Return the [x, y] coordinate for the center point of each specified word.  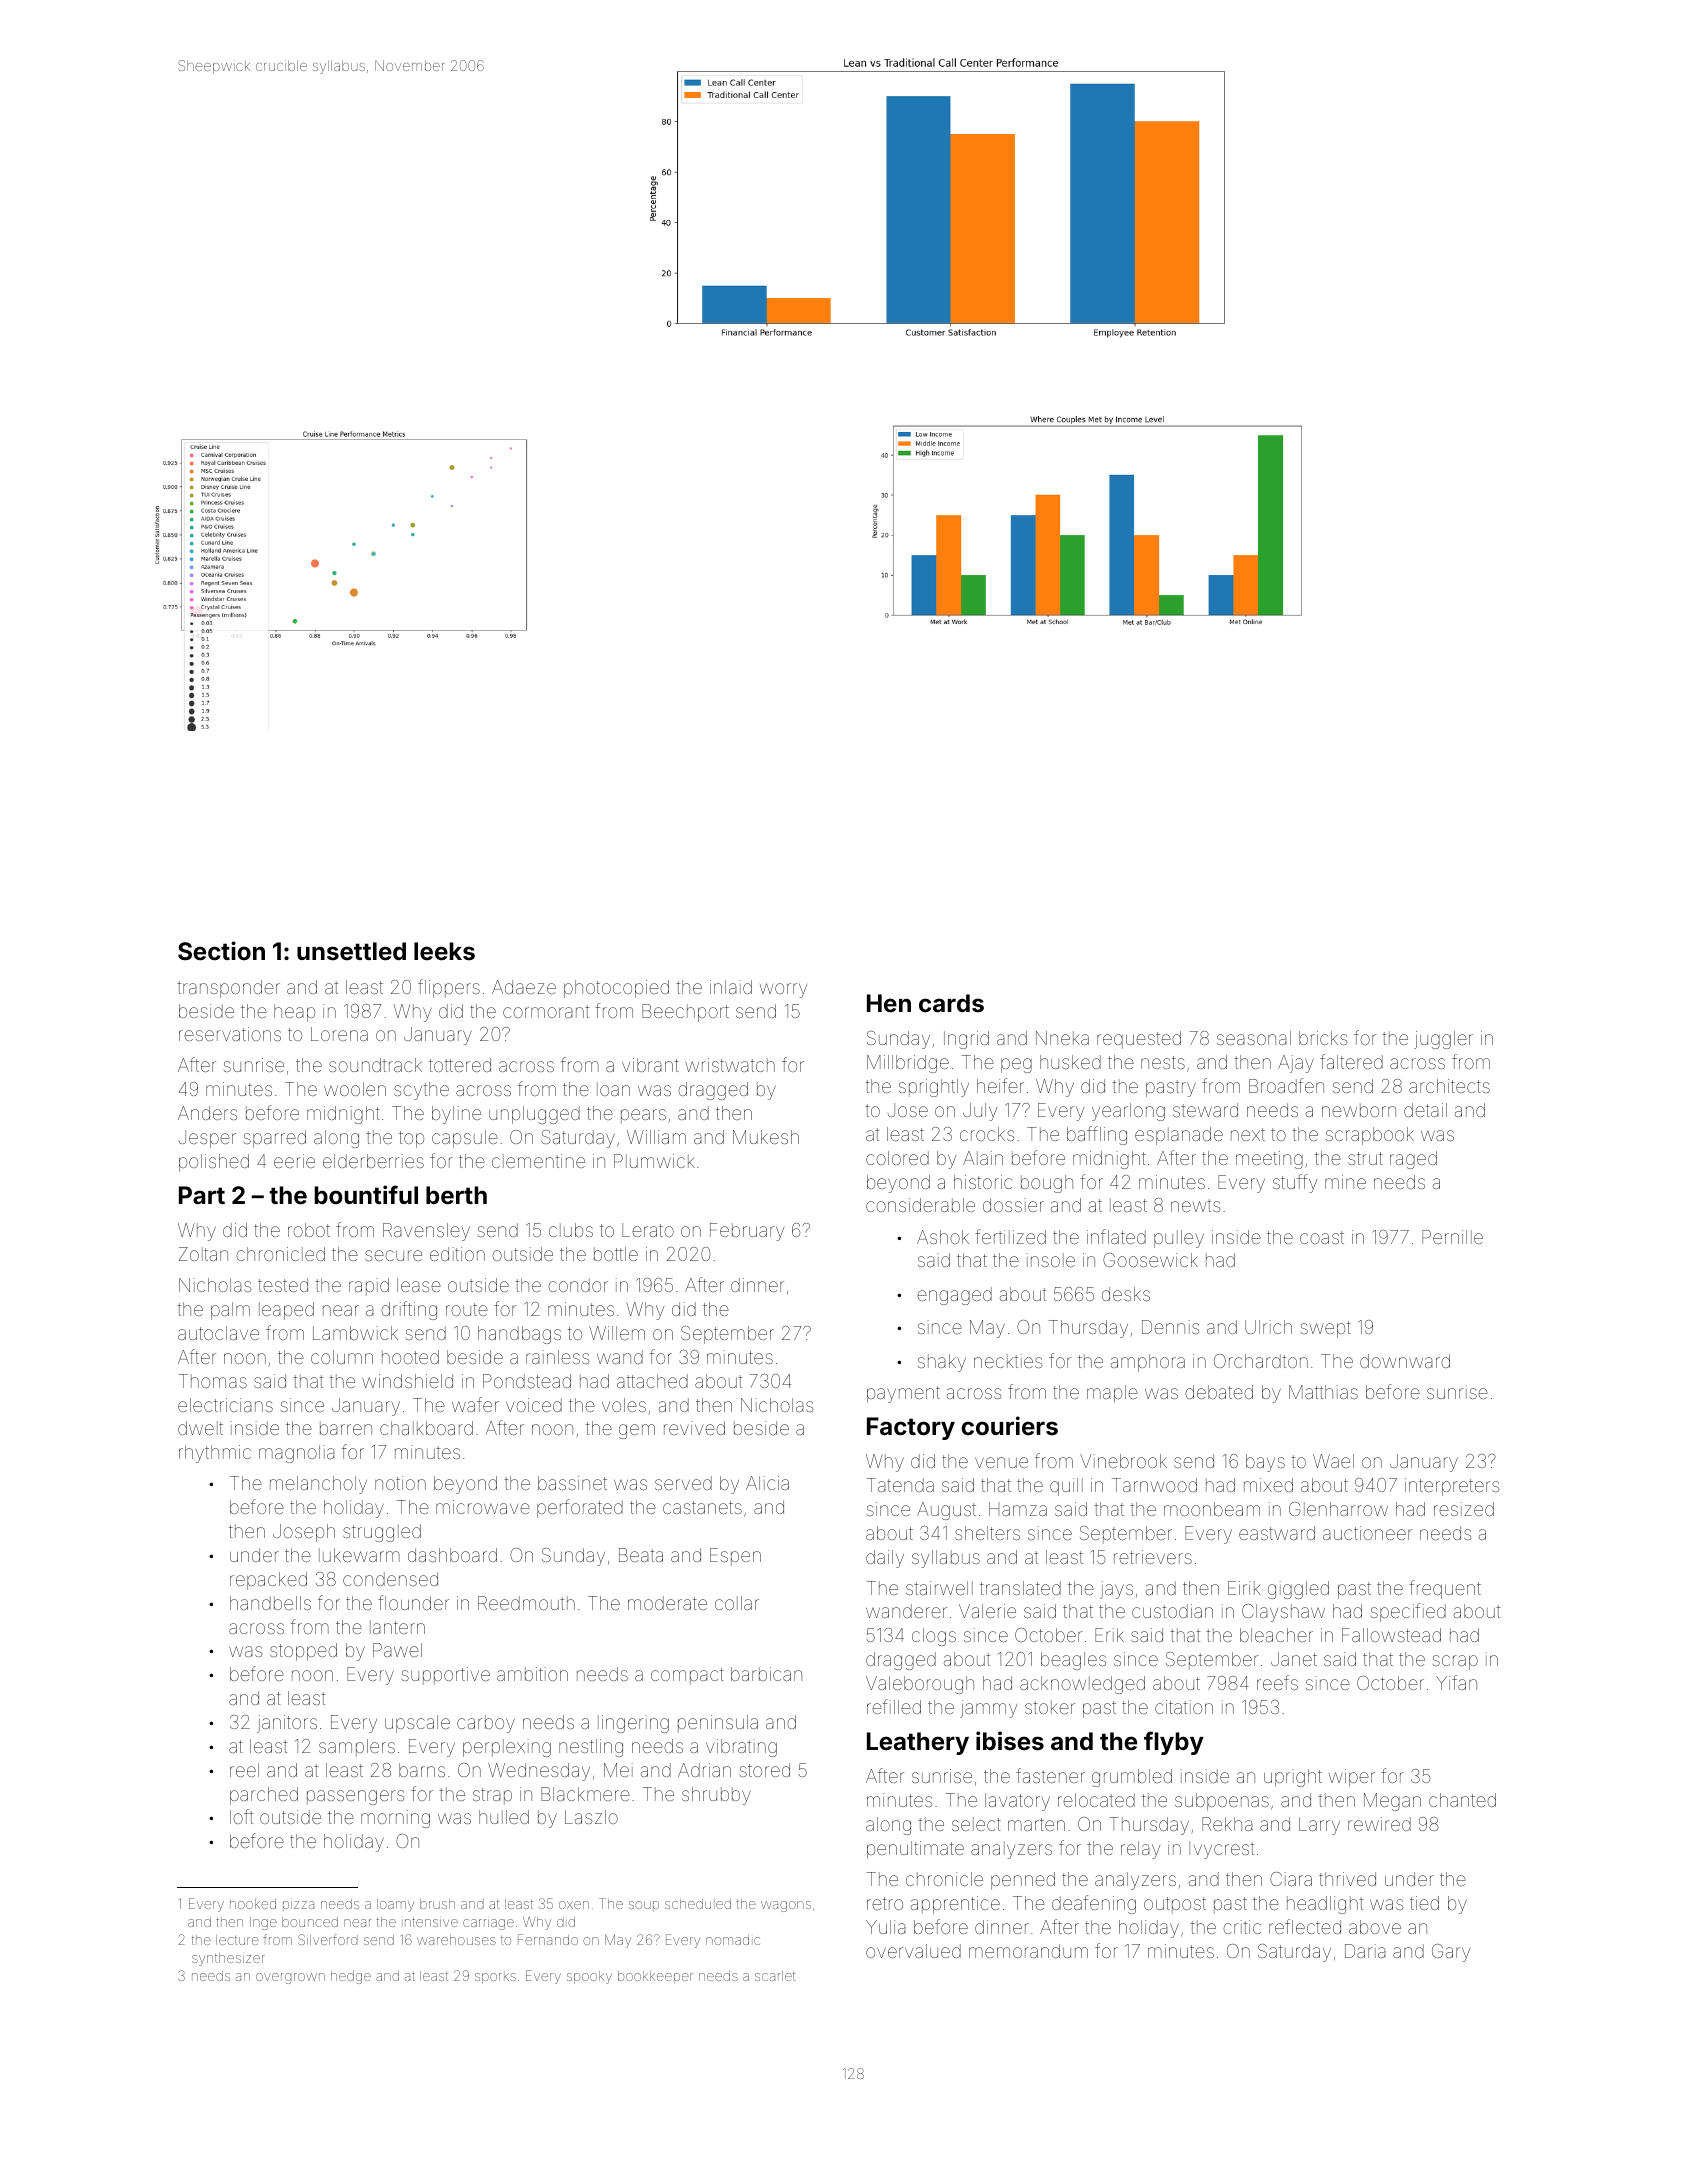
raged [1413, 1160]
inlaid [731, 987]
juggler [1443, 1040]
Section [221, 951]
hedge [351, 1977]
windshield [407, 1381]
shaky [942, 1363]
